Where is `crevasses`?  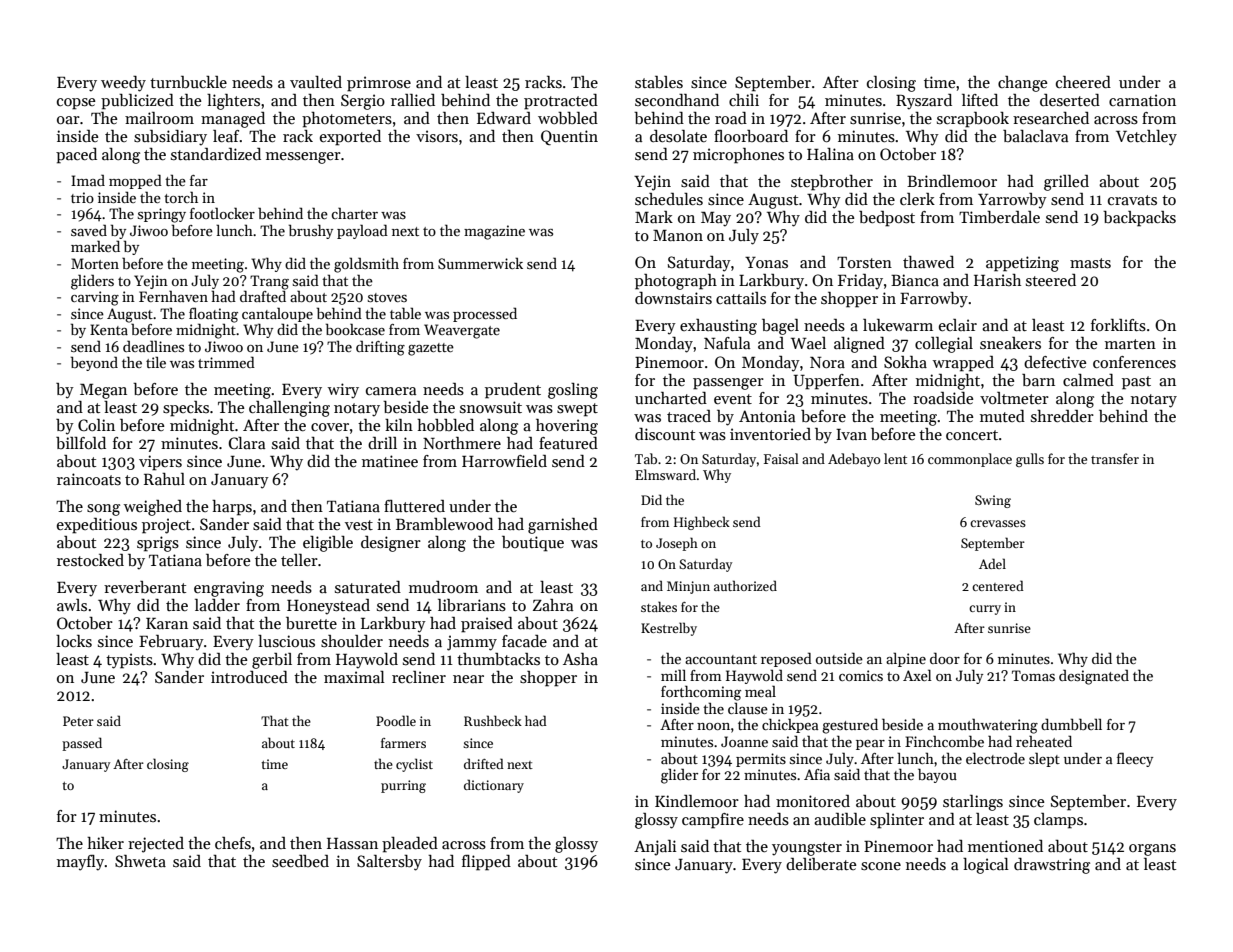
crevasses is located at coordinates (998, 523).
